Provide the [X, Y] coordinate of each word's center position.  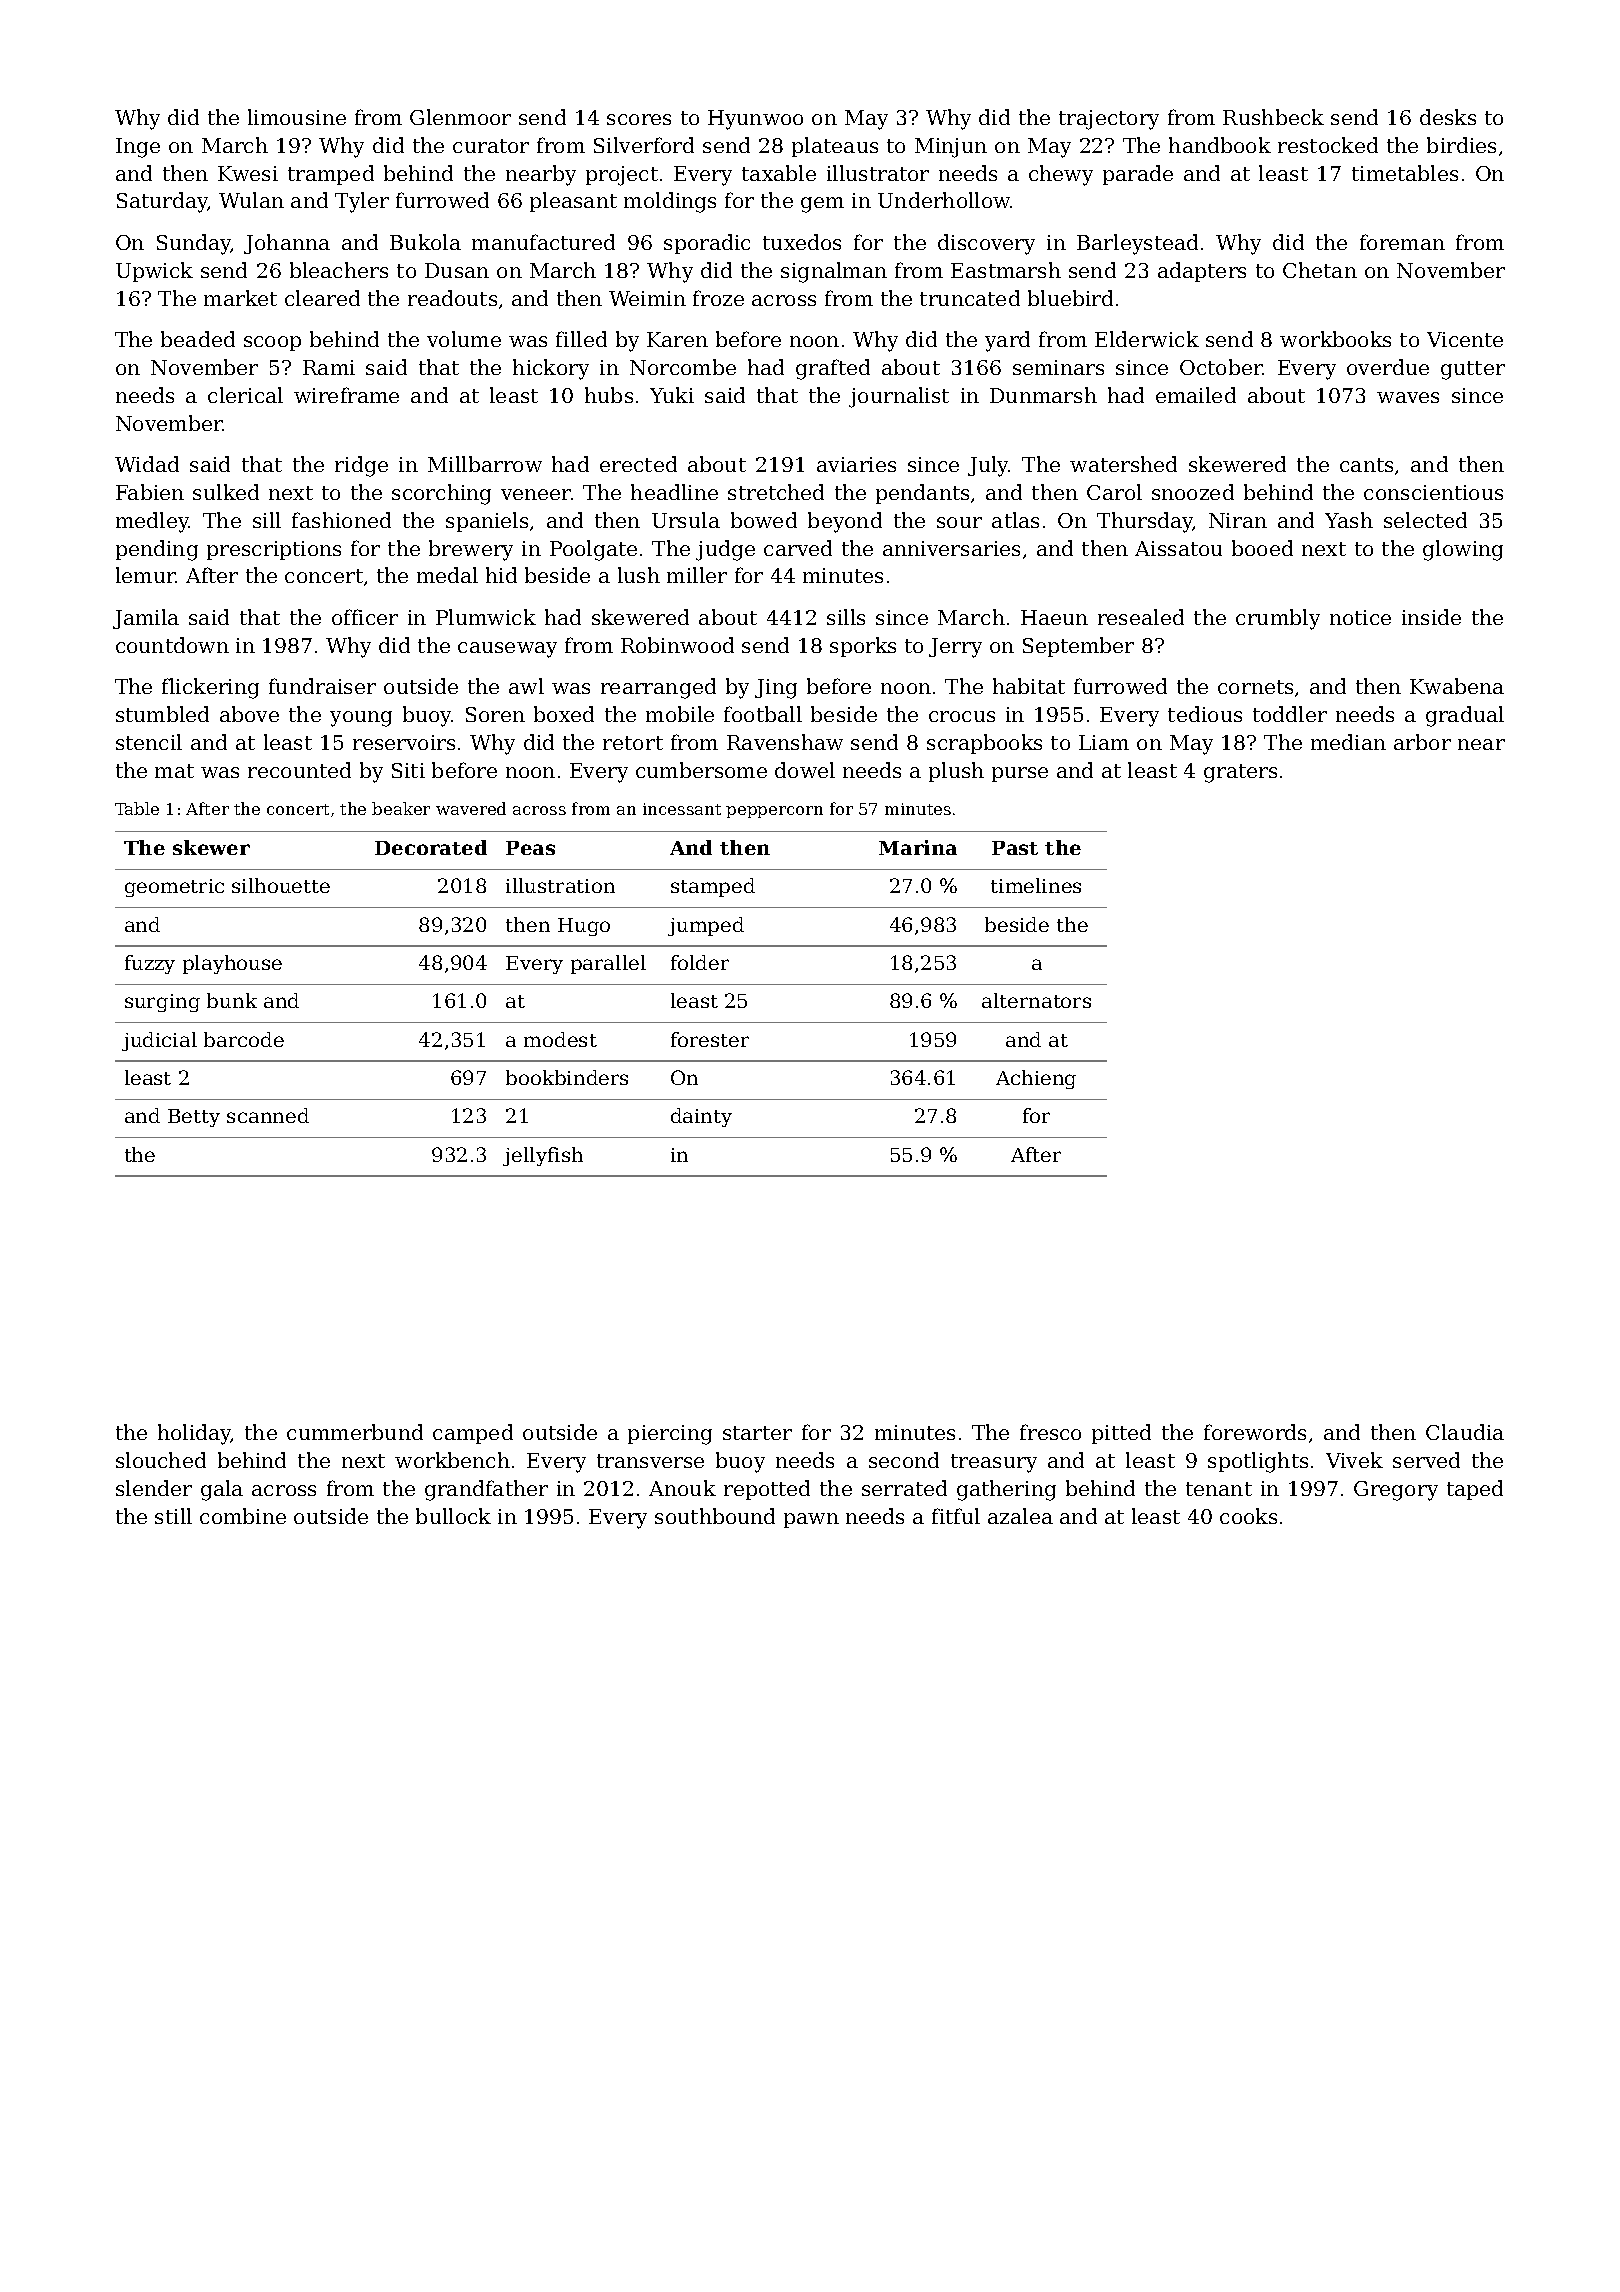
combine [243, 1516]
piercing [670, 1435]
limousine [297, 117]
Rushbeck [1273, 117]
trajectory [1109, 120]
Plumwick [486, 617]
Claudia [1465, 1432]
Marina [918, 847]
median [1348, 742]
